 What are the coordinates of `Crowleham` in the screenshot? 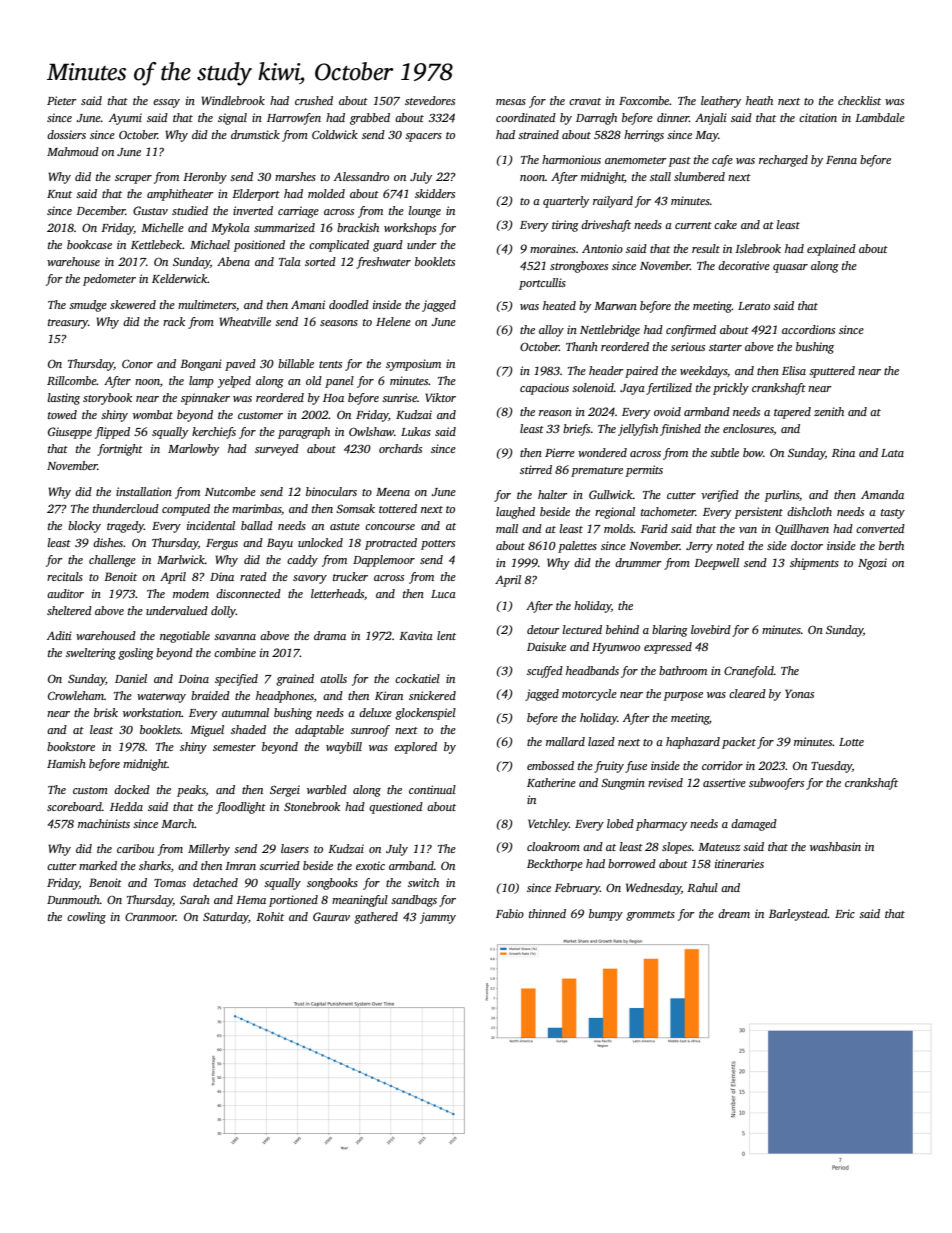 It's located at (76, 695).
